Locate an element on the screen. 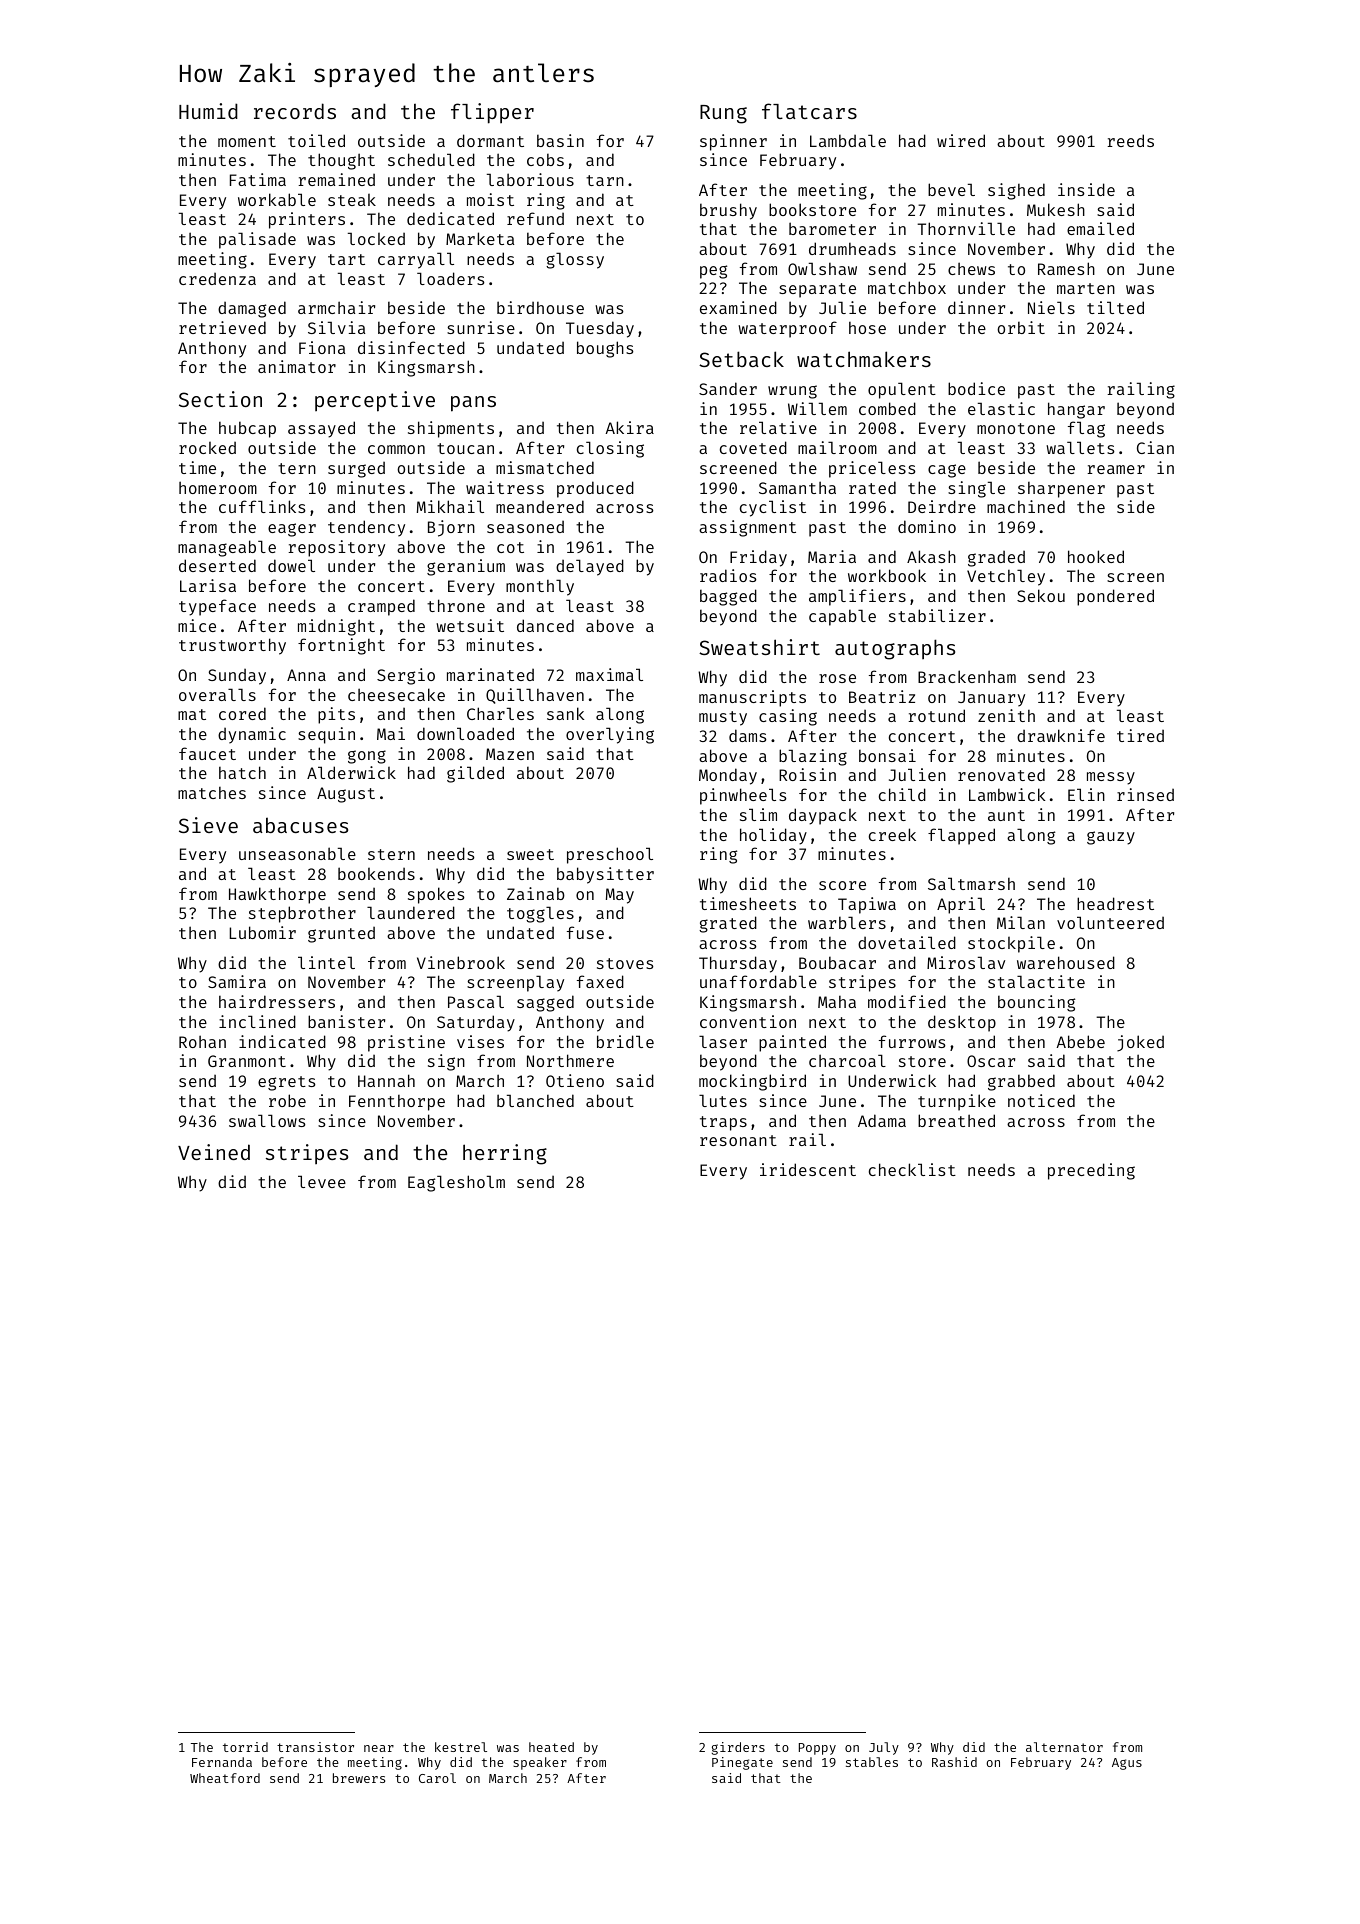 The height and width of the screenshot is (1924, 1360). Vetchley is located at coordinates (1006, 577).
